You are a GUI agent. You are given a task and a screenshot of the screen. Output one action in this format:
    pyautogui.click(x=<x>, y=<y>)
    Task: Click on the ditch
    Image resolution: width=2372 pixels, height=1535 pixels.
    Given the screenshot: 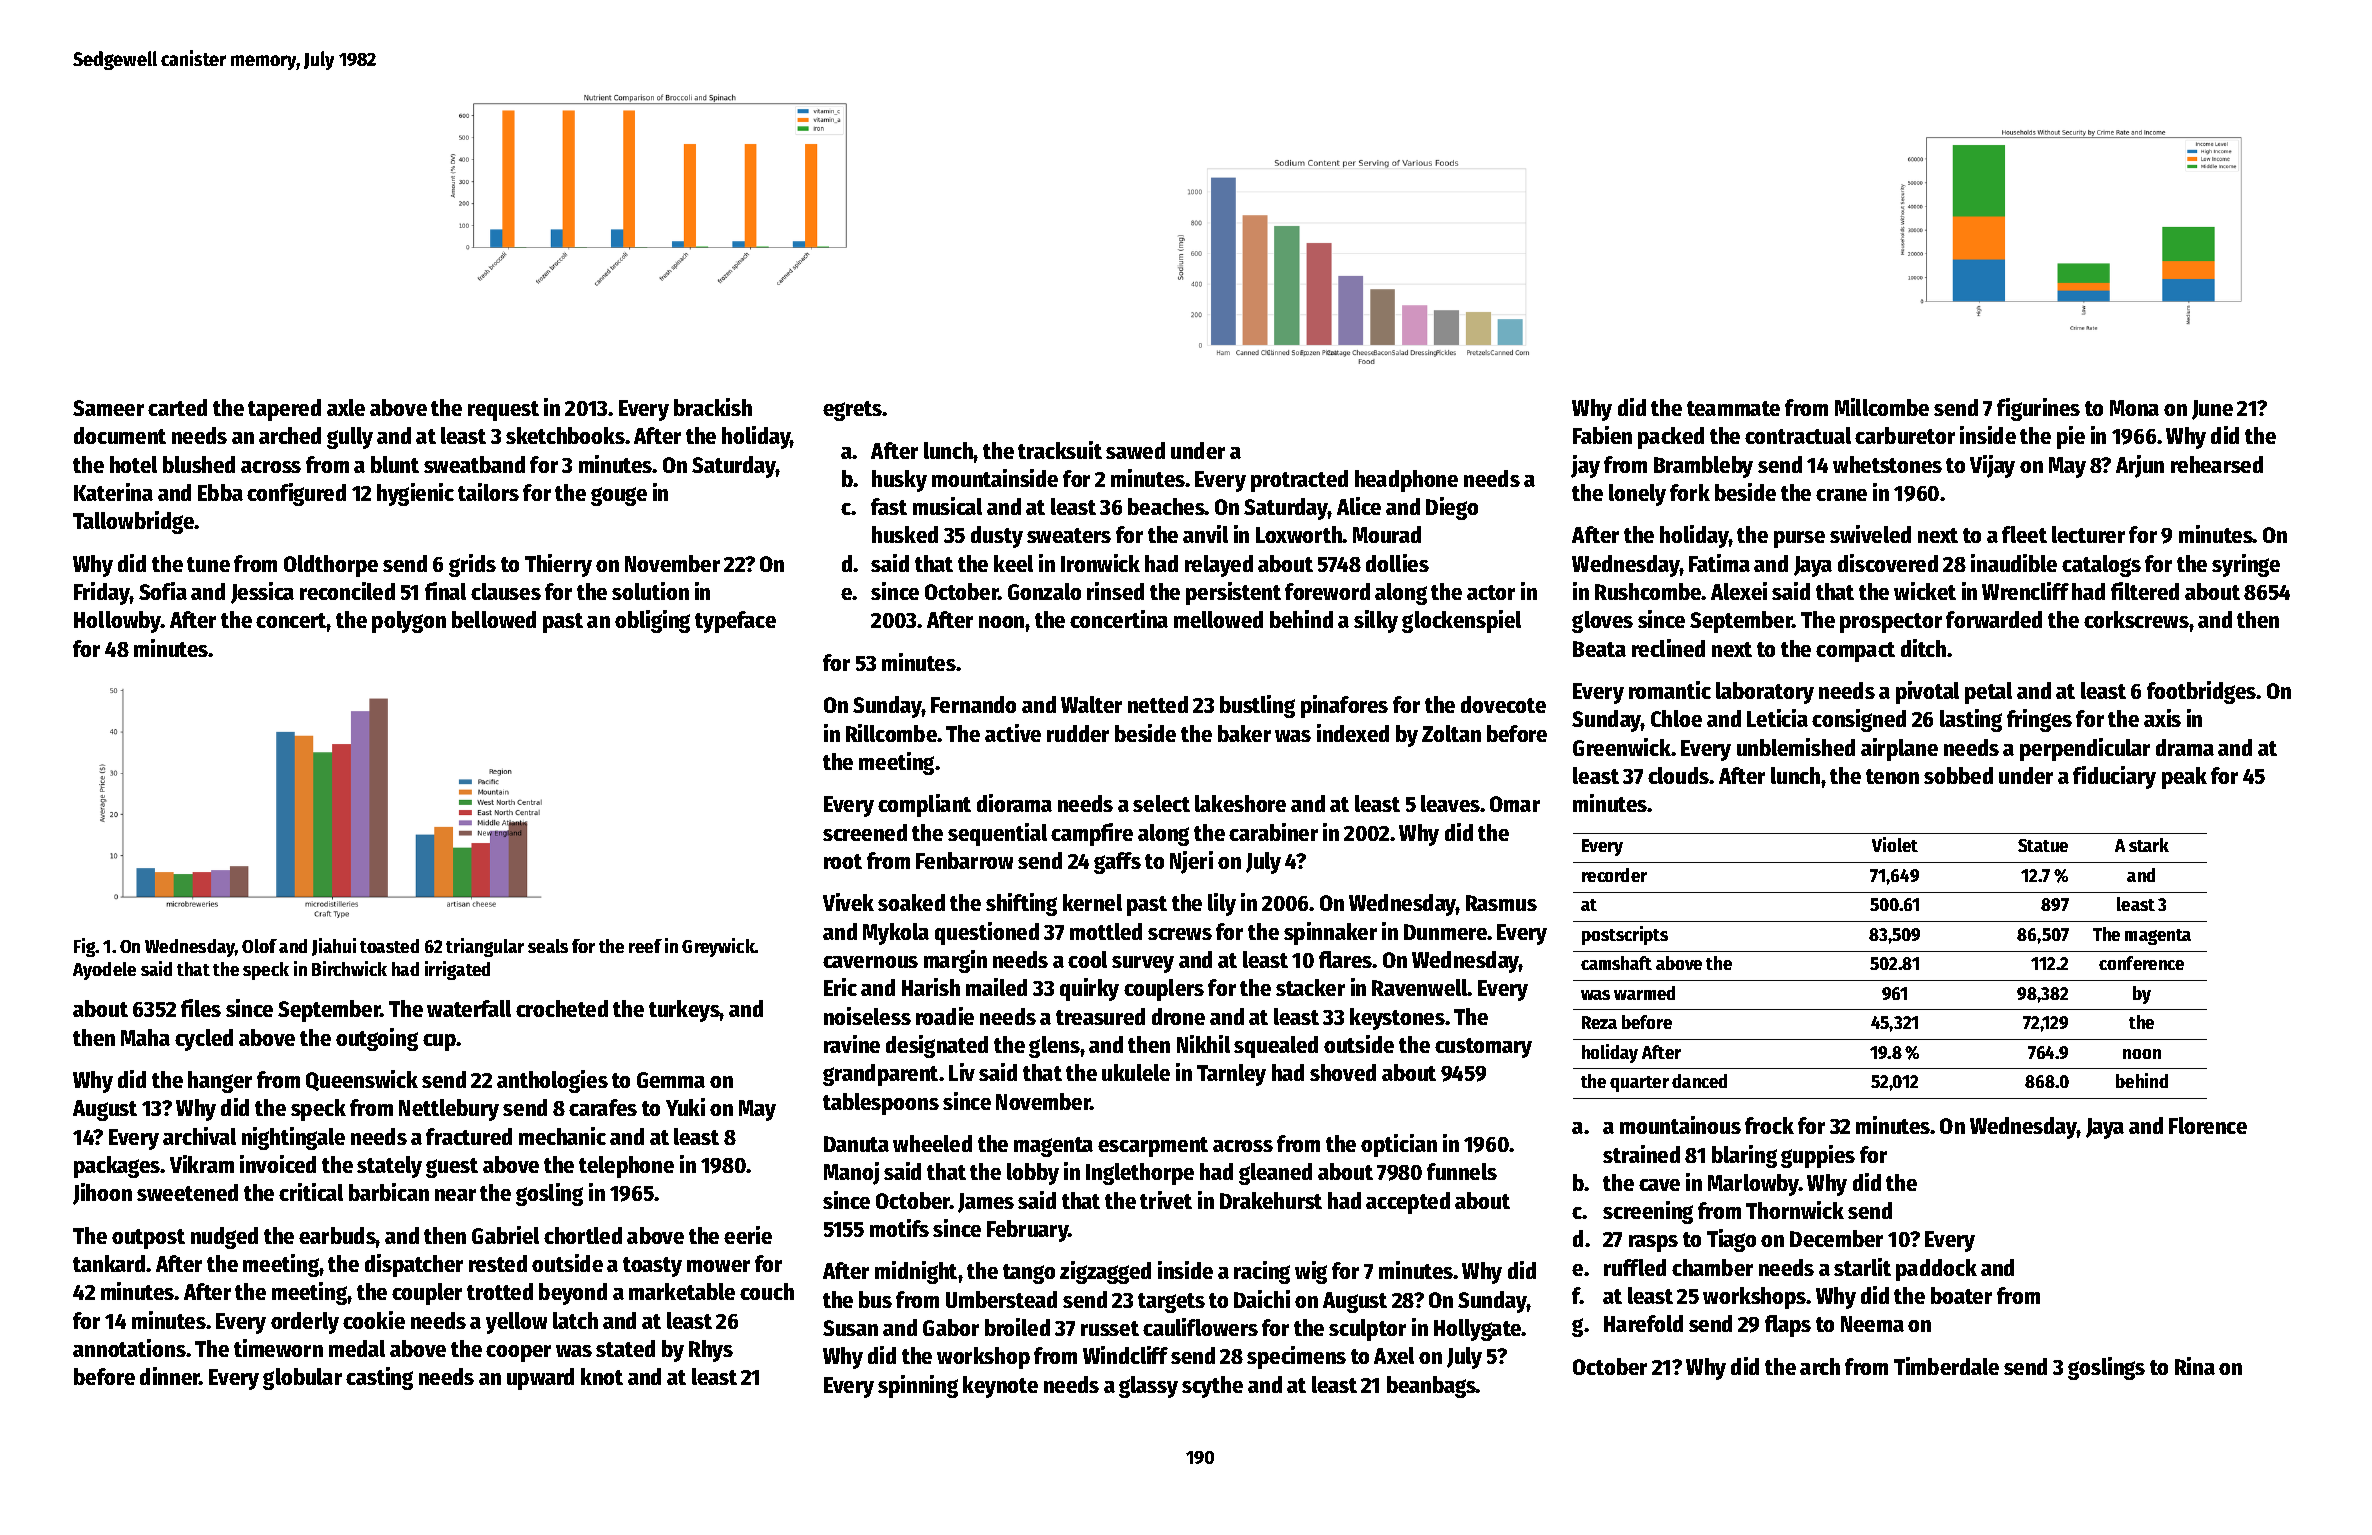 What is the action you would take?
    pyautogui.click(x=1923, y=648)
